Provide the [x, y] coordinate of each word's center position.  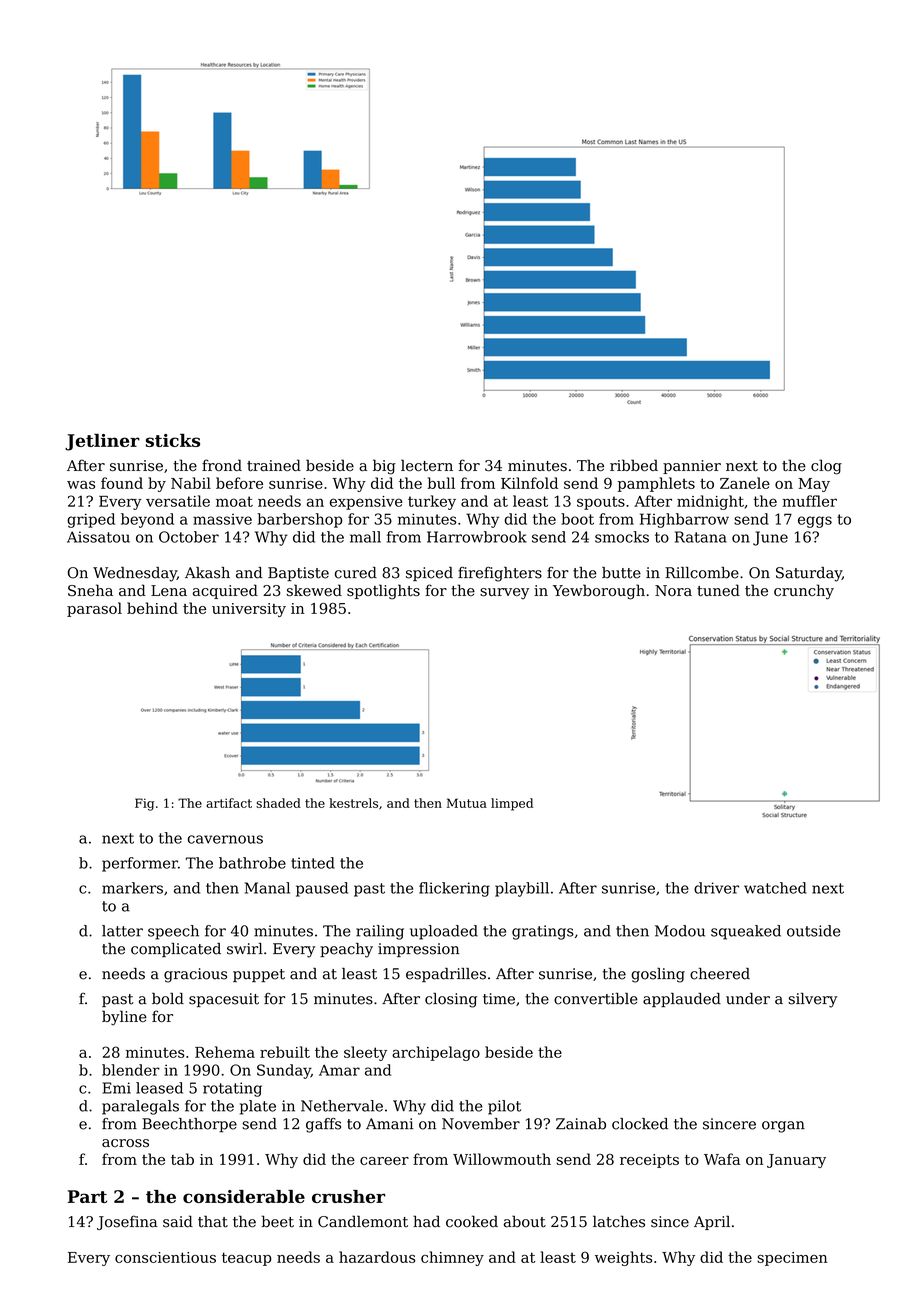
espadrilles [446, 975]
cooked [472, 1221]
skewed [314, 590]
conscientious [165, 1257]
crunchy [804, 592]
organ [783, 1127]
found [122, 483]
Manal [267, 888]
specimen [792, 1259]
